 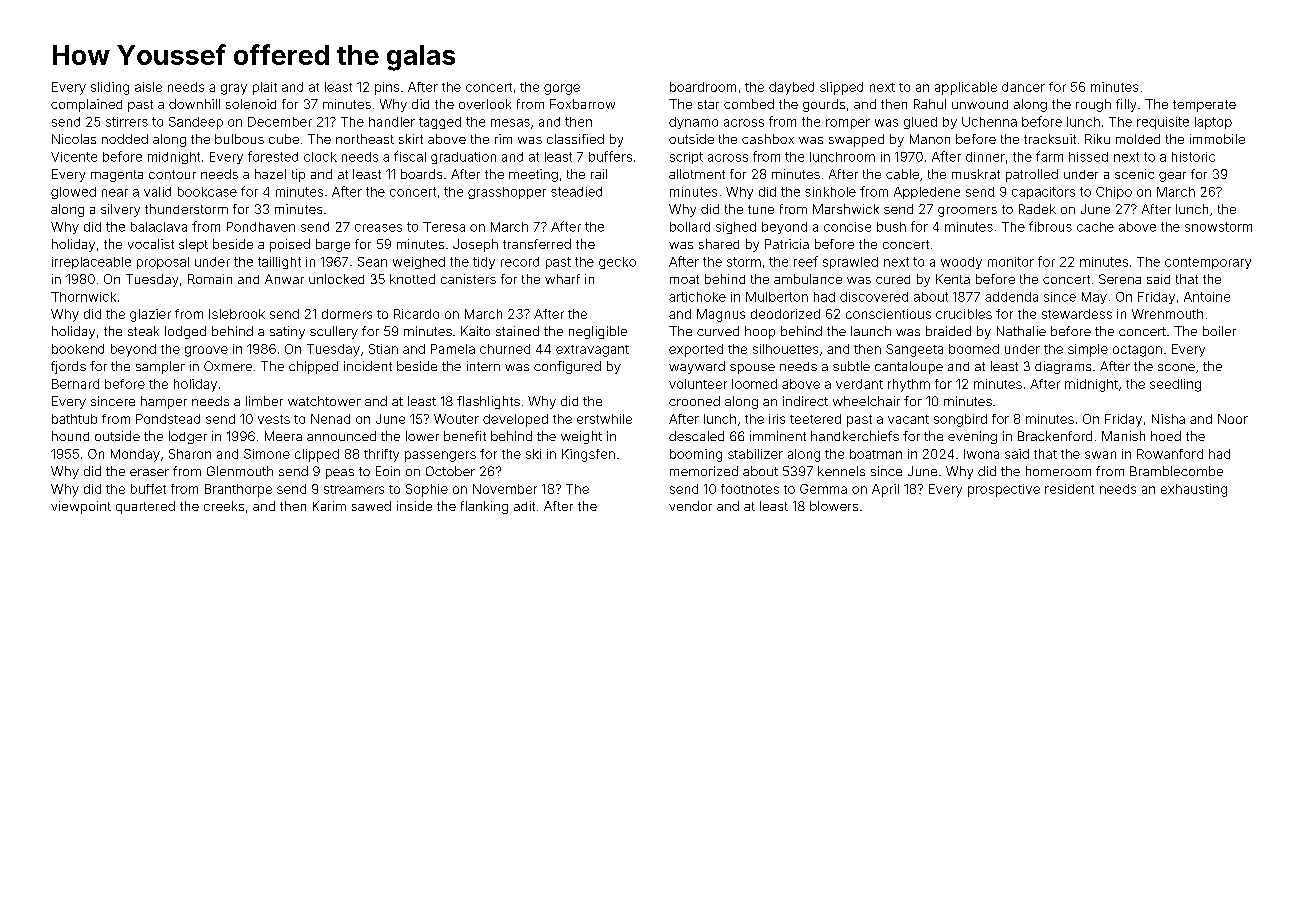 I want to click on taillight, so click(x=279, y=263).
